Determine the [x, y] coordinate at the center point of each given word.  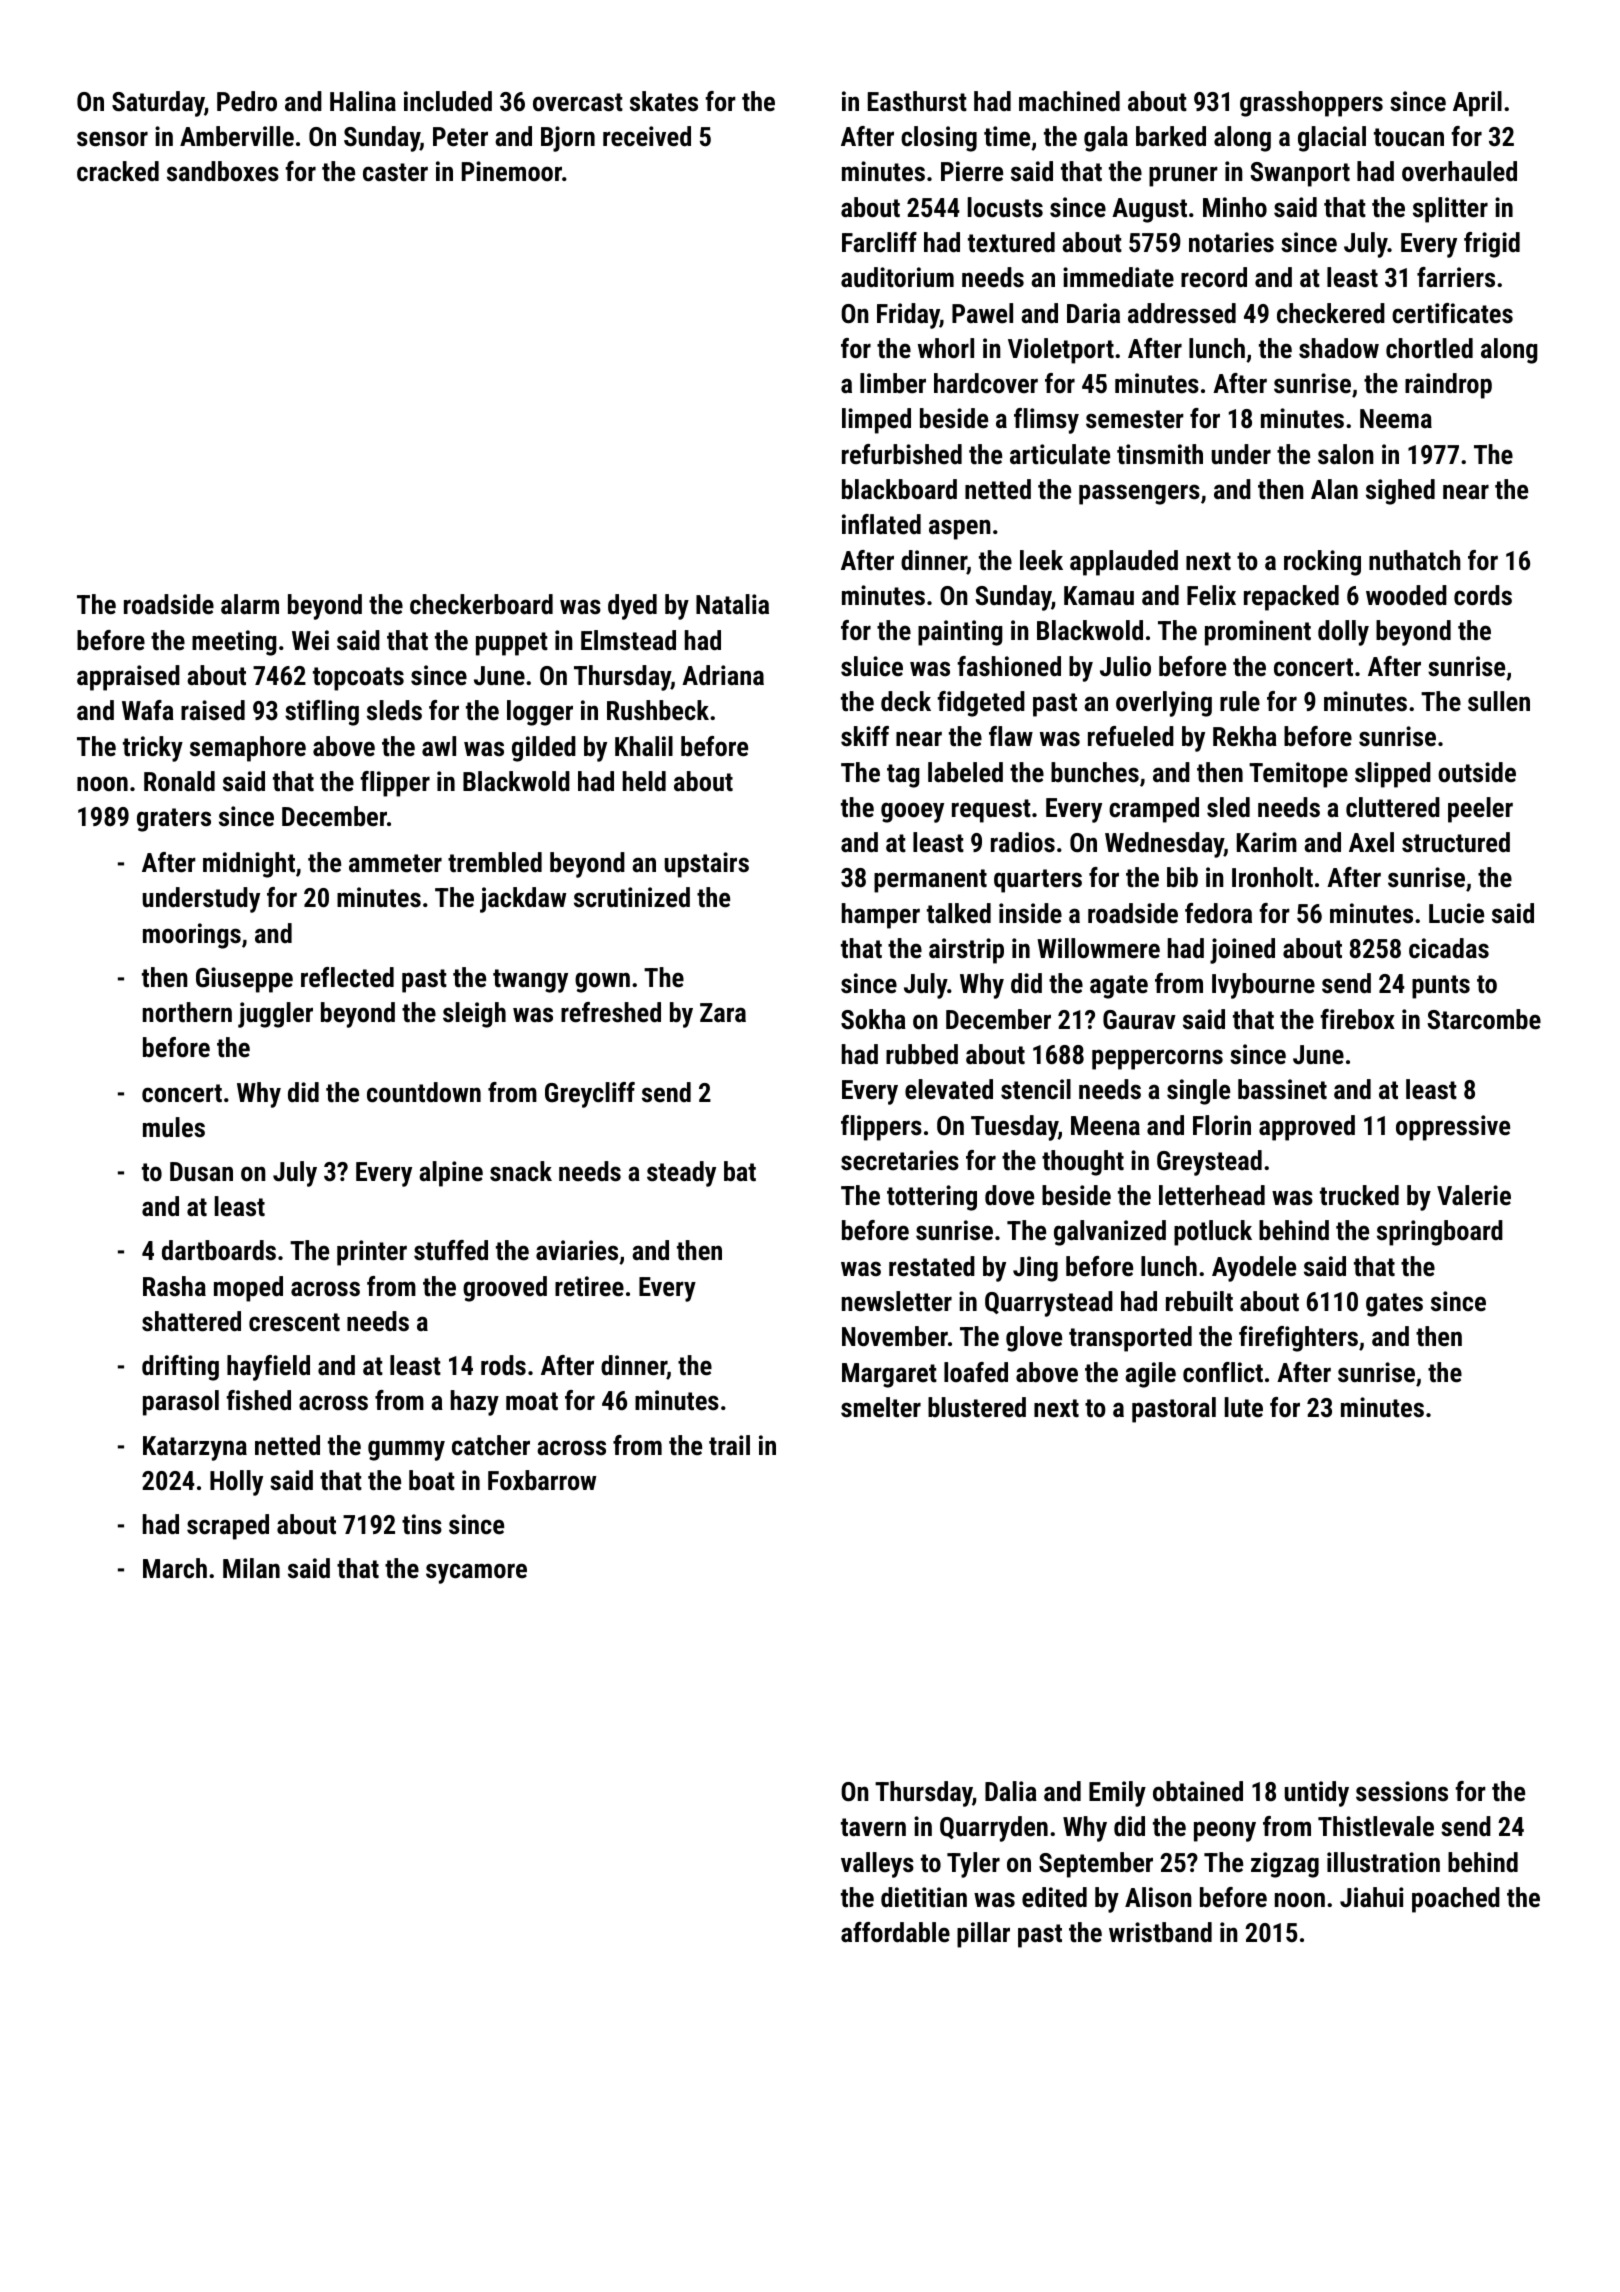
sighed [1400, 492]
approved [1307, 1128]
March [175, 1568]
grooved [505, 1289]
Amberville [237, 136]
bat [740, 1171]
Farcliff [879, 242]
